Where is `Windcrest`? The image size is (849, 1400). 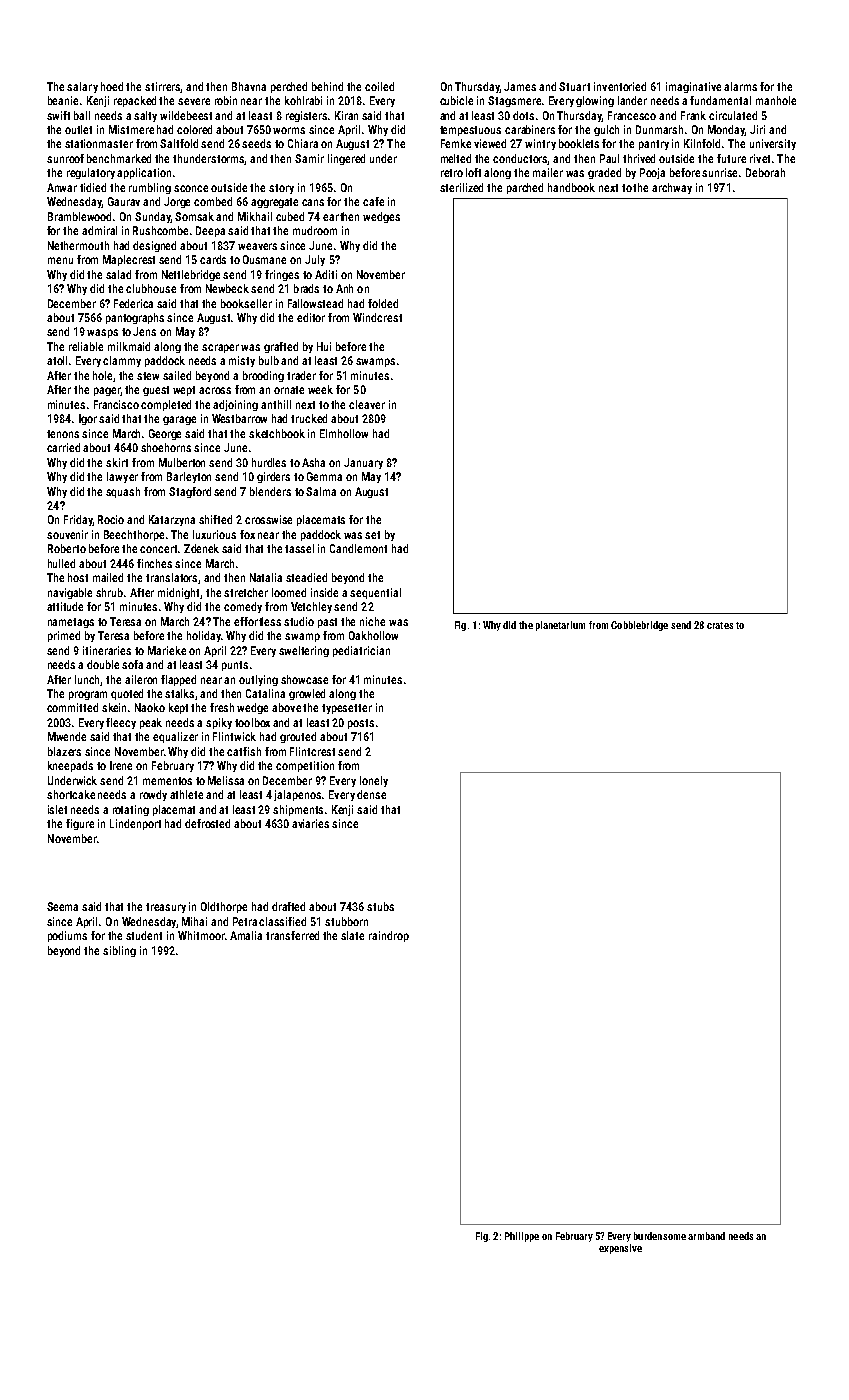
Windcrest is located at coordinates (377, 317).
